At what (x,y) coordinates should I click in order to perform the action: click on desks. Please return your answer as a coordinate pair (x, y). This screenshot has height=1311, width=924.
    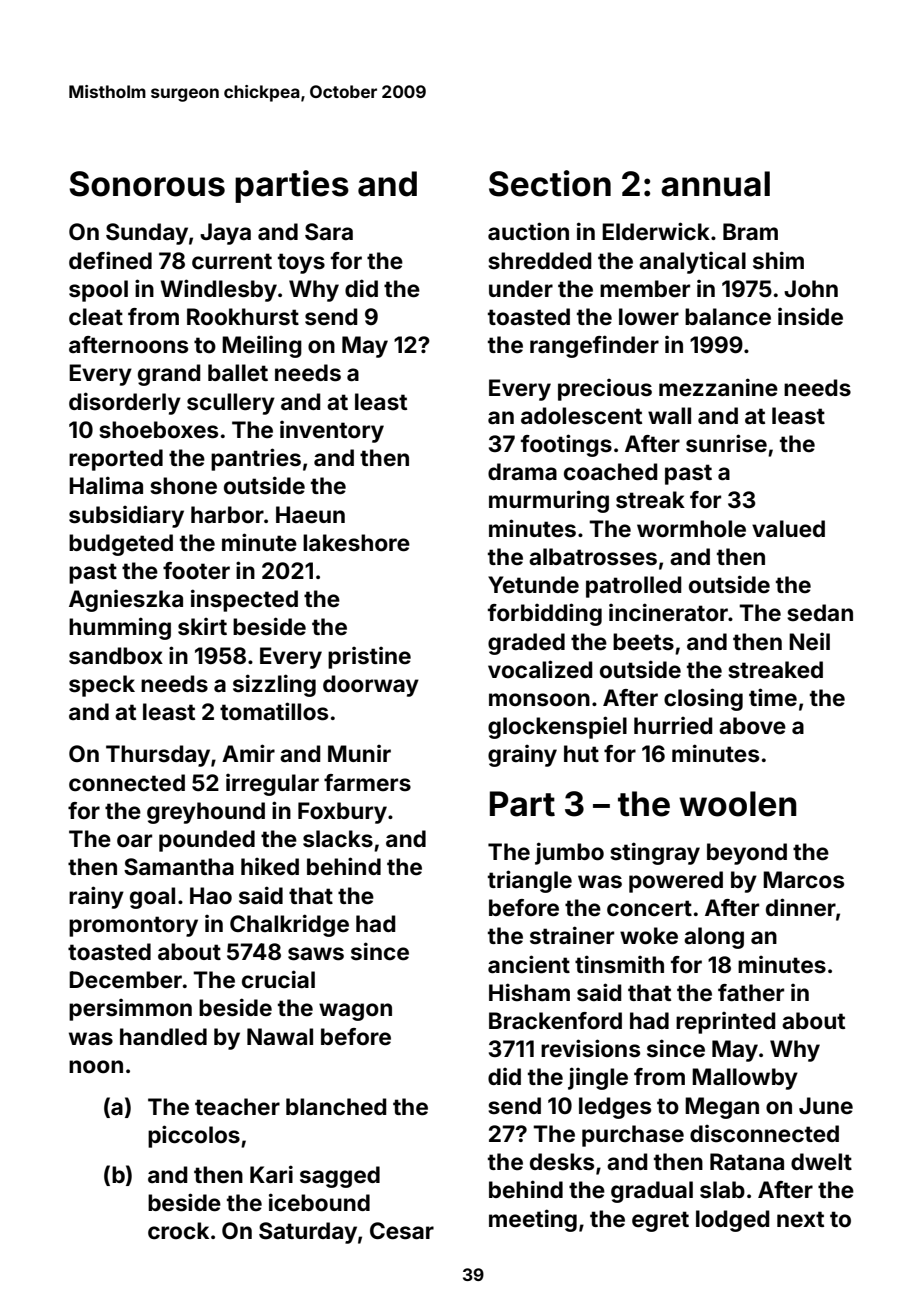
    Looking at the image, I should click on (562, 1162).
